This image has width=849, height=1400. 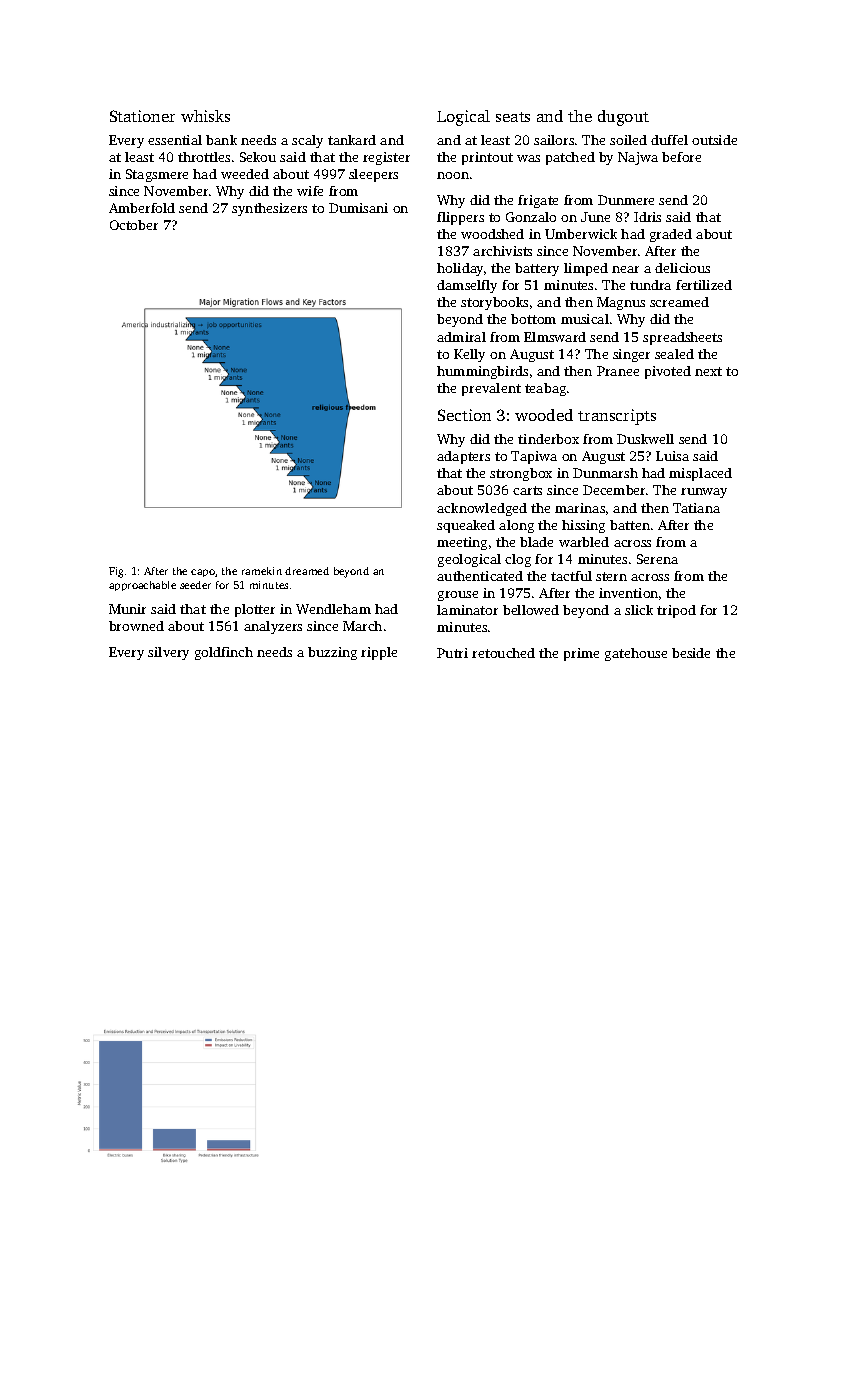 What do you see at coordinates (142, 208) in the image?
I see `Amberfold` at bounding box center [142, 208].
